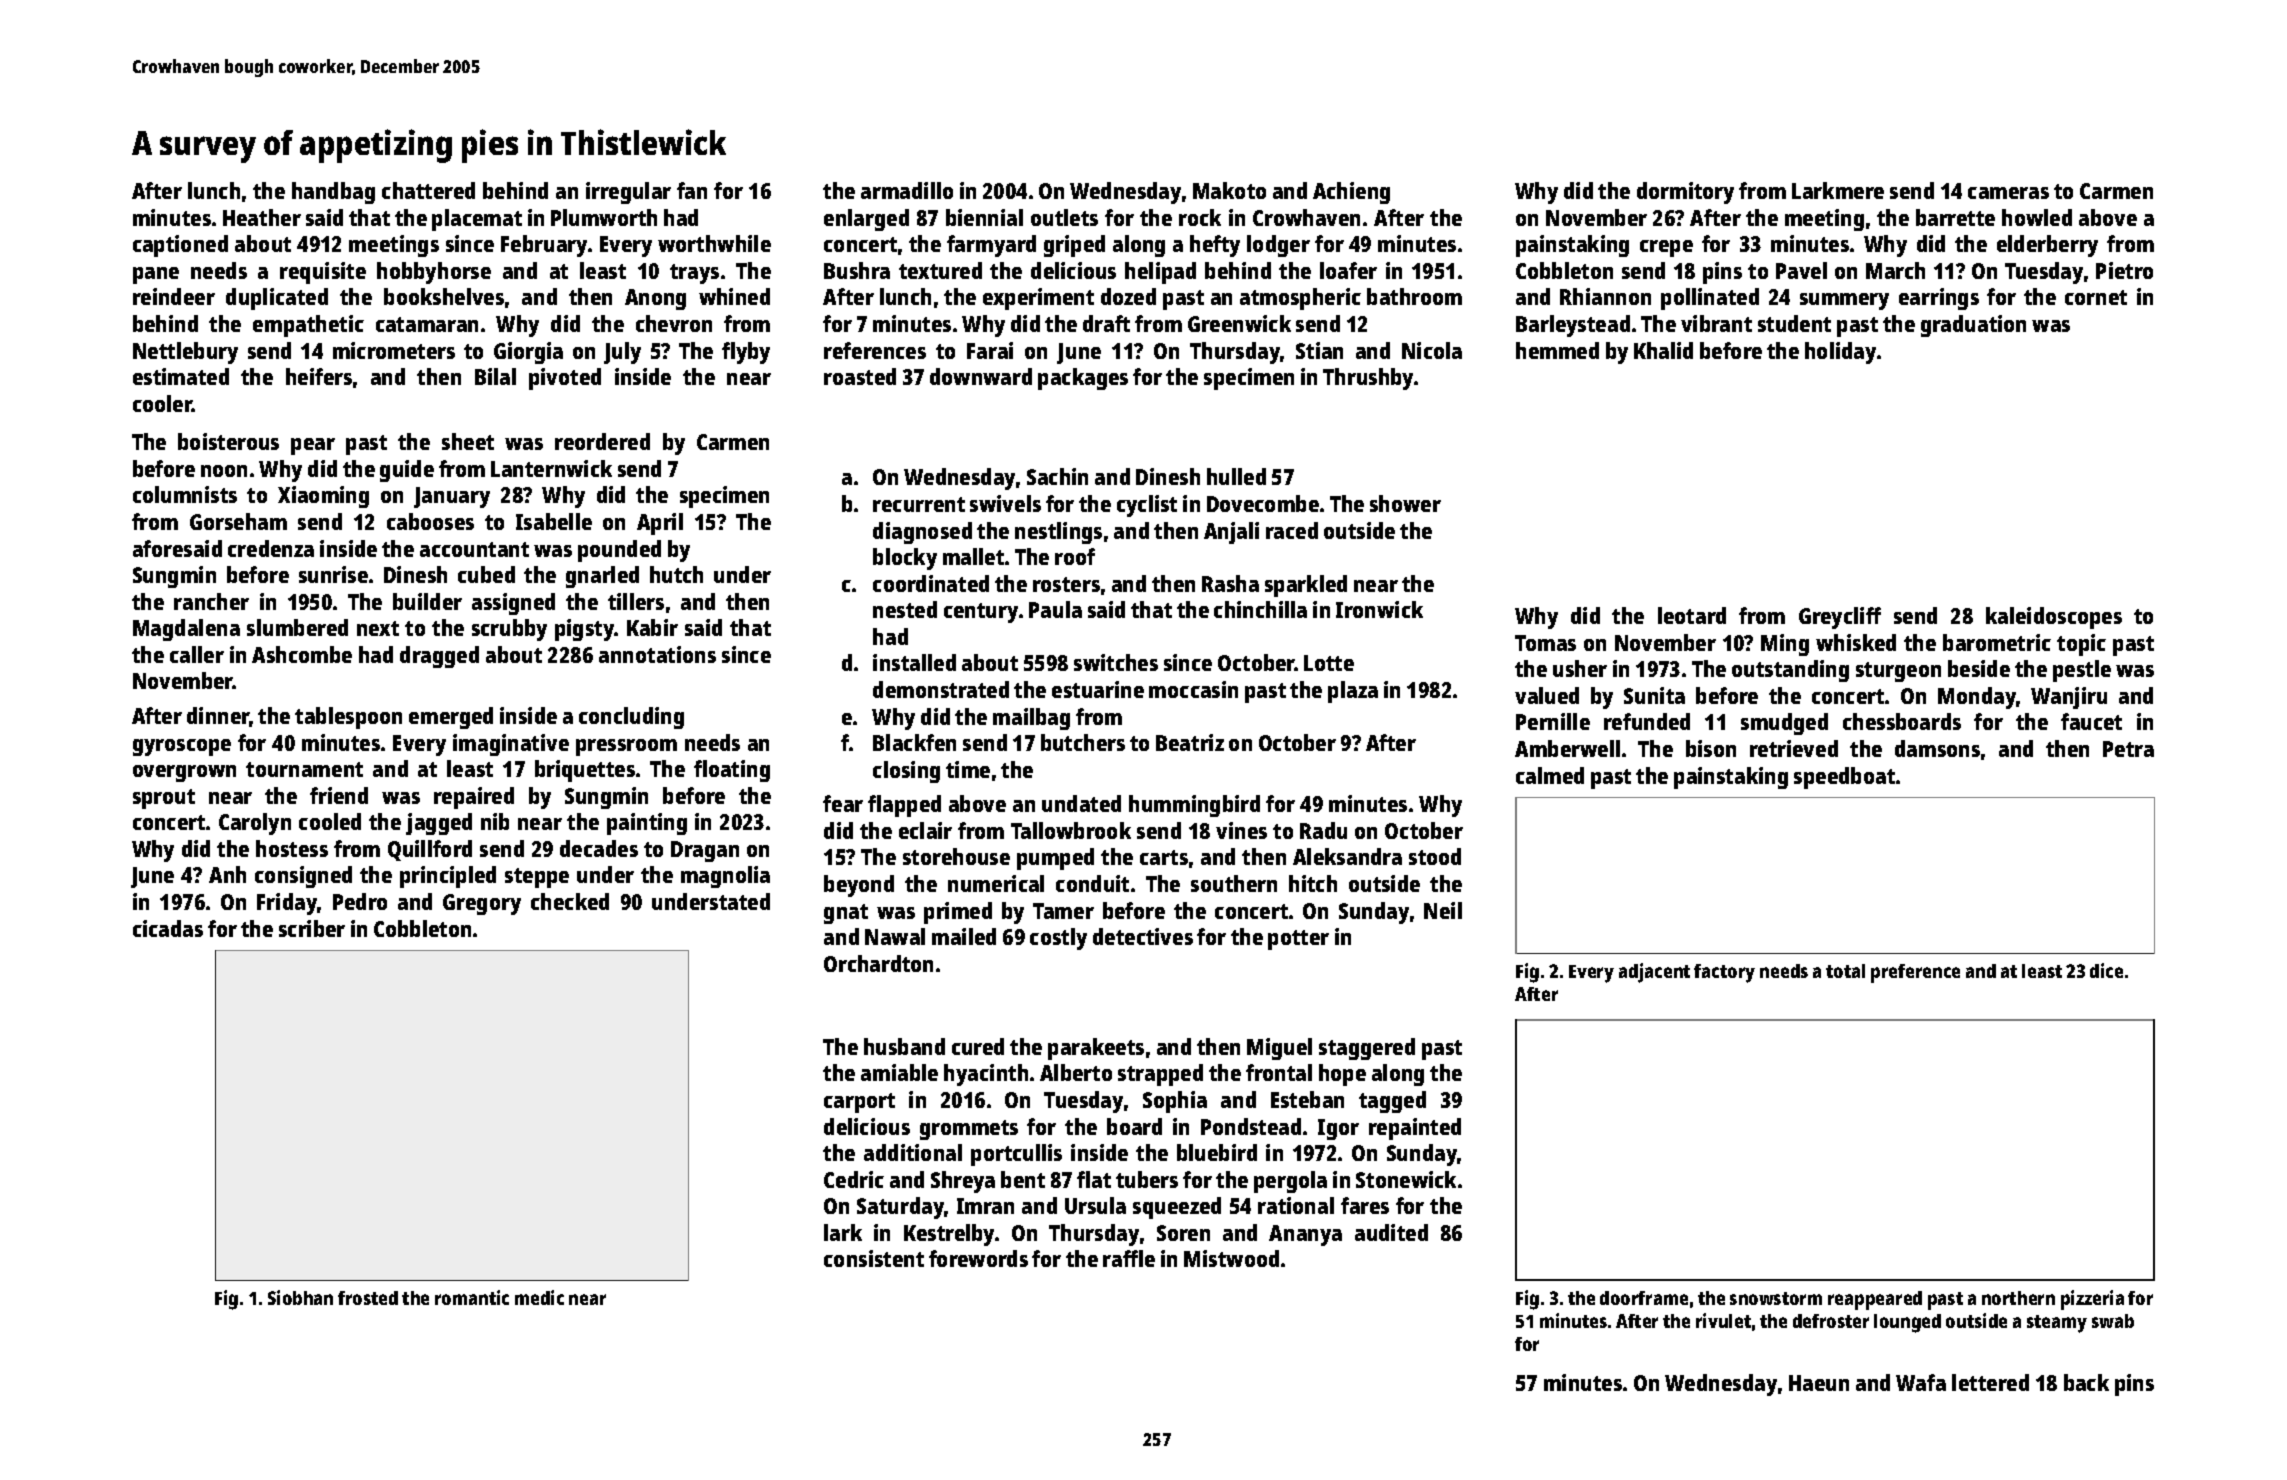 The height and width of the screenshot is (1480, 2287). I want to click on cornet, so click(2096, 297).
